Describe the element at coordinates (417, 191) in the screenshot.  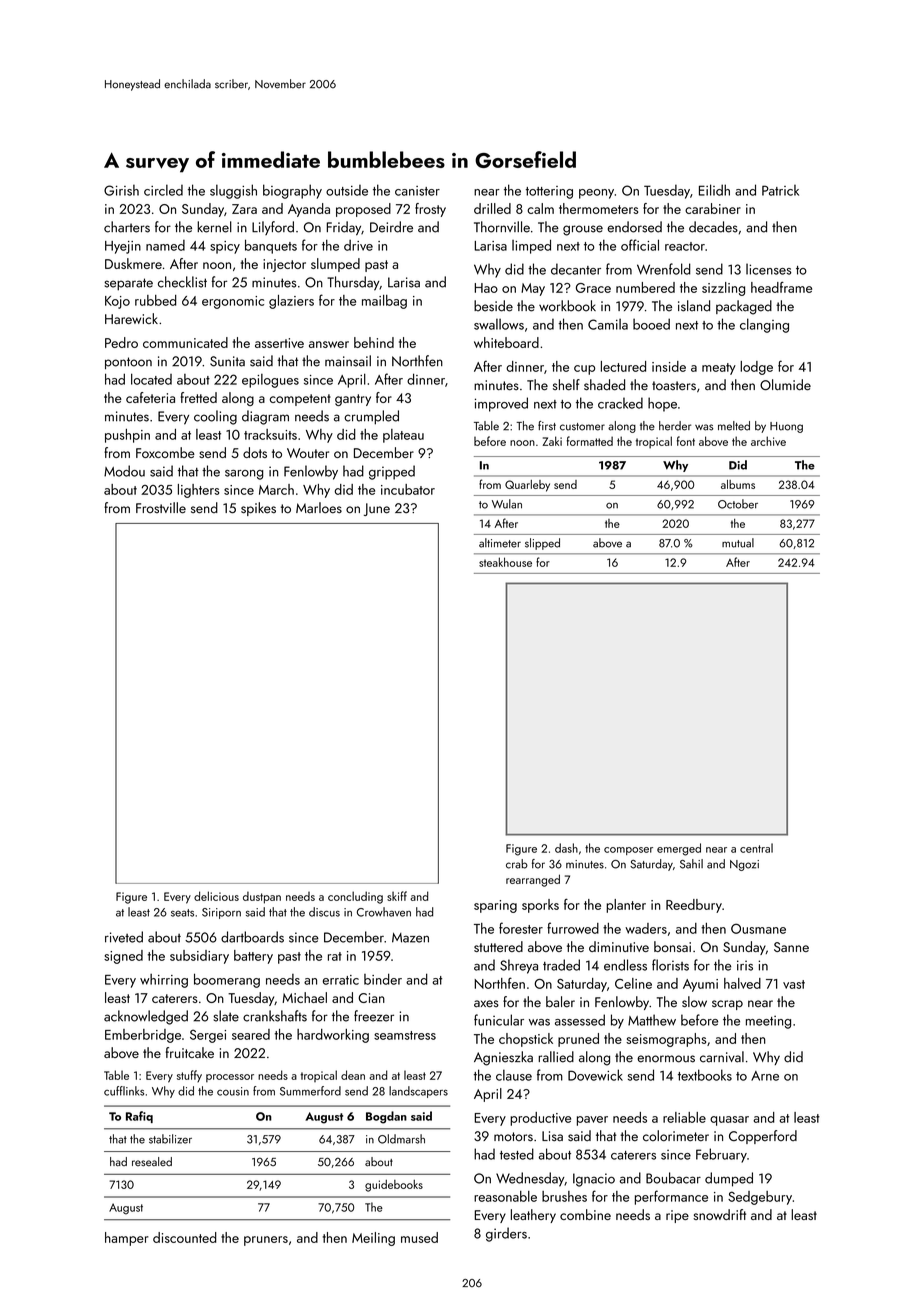
I see `canister` at that location.
